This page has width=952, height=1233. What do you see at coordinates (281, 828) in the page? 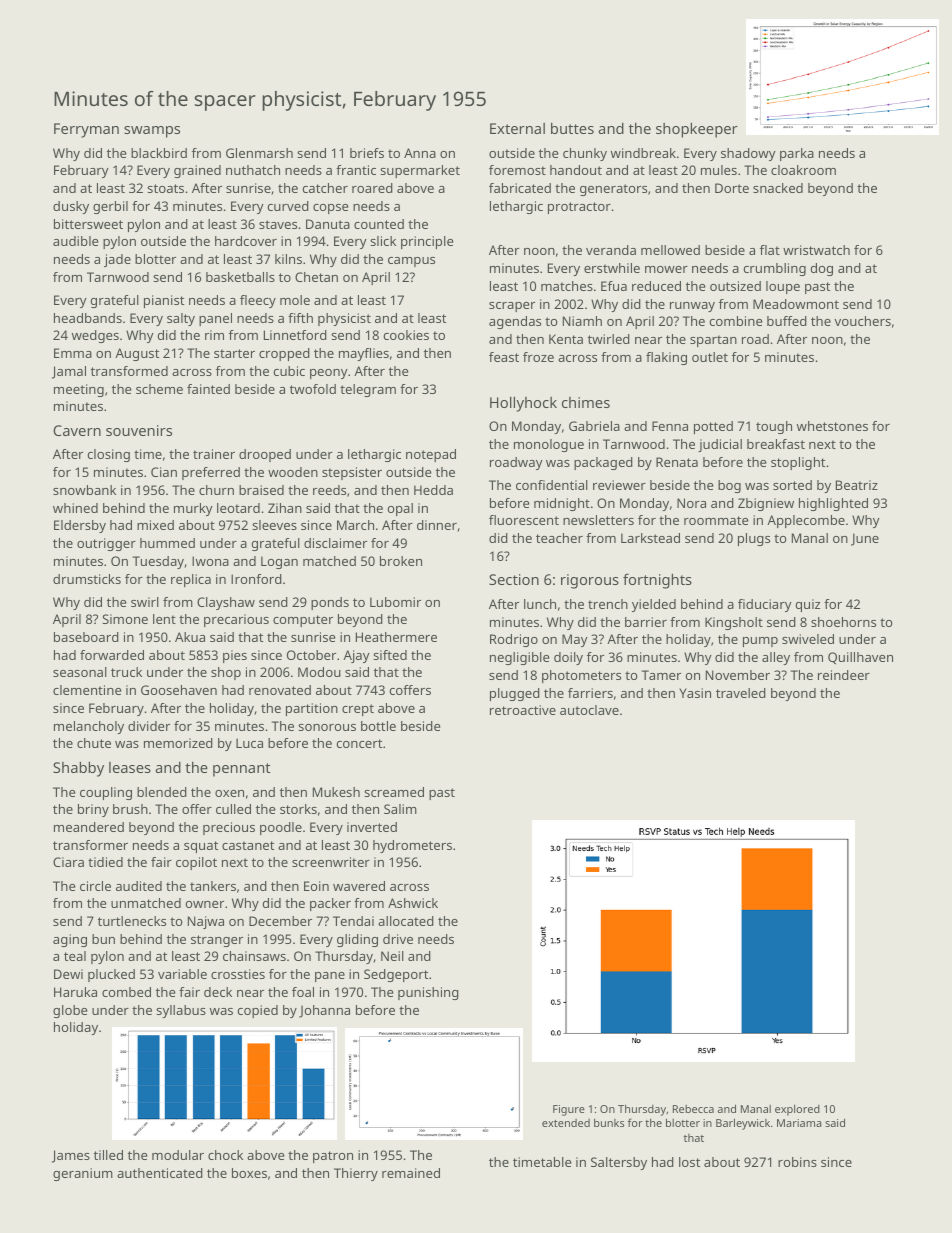
I see `poodle` at bounding box center [281, 828].
